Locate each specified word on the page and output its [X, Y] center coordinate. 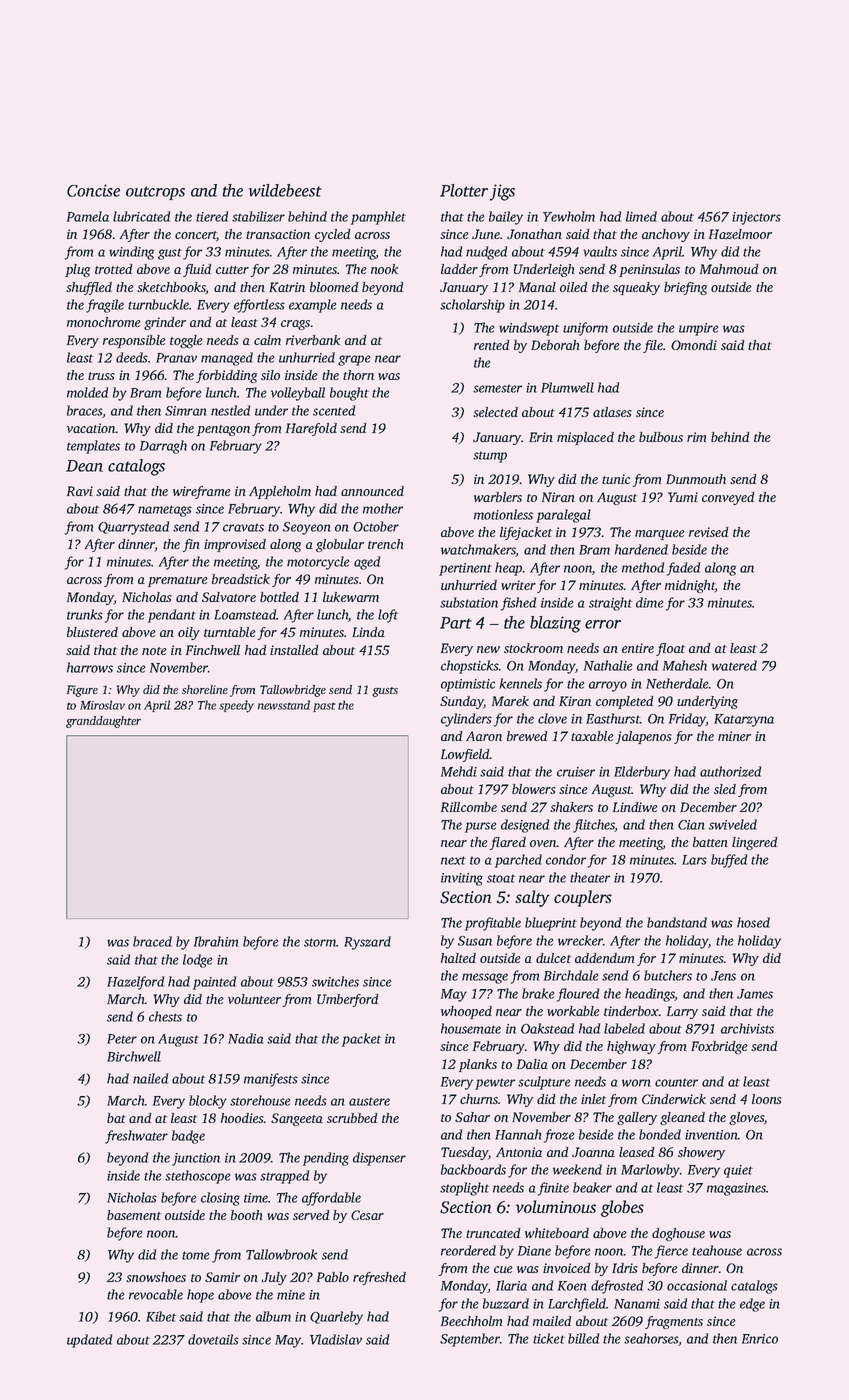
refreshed [379, 1278]
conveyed [728, 498]
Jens [723, 976]
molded [87, 392]
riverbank [313, 340]
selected [495, 412]
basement [134, 1215]
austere [369, 1101]
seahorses [651, 1338]
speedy [236, 706]
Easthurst [613, 718]
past [324, 707]
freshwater [136, 1137]
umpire [699, 329]
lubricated [141, 216]
